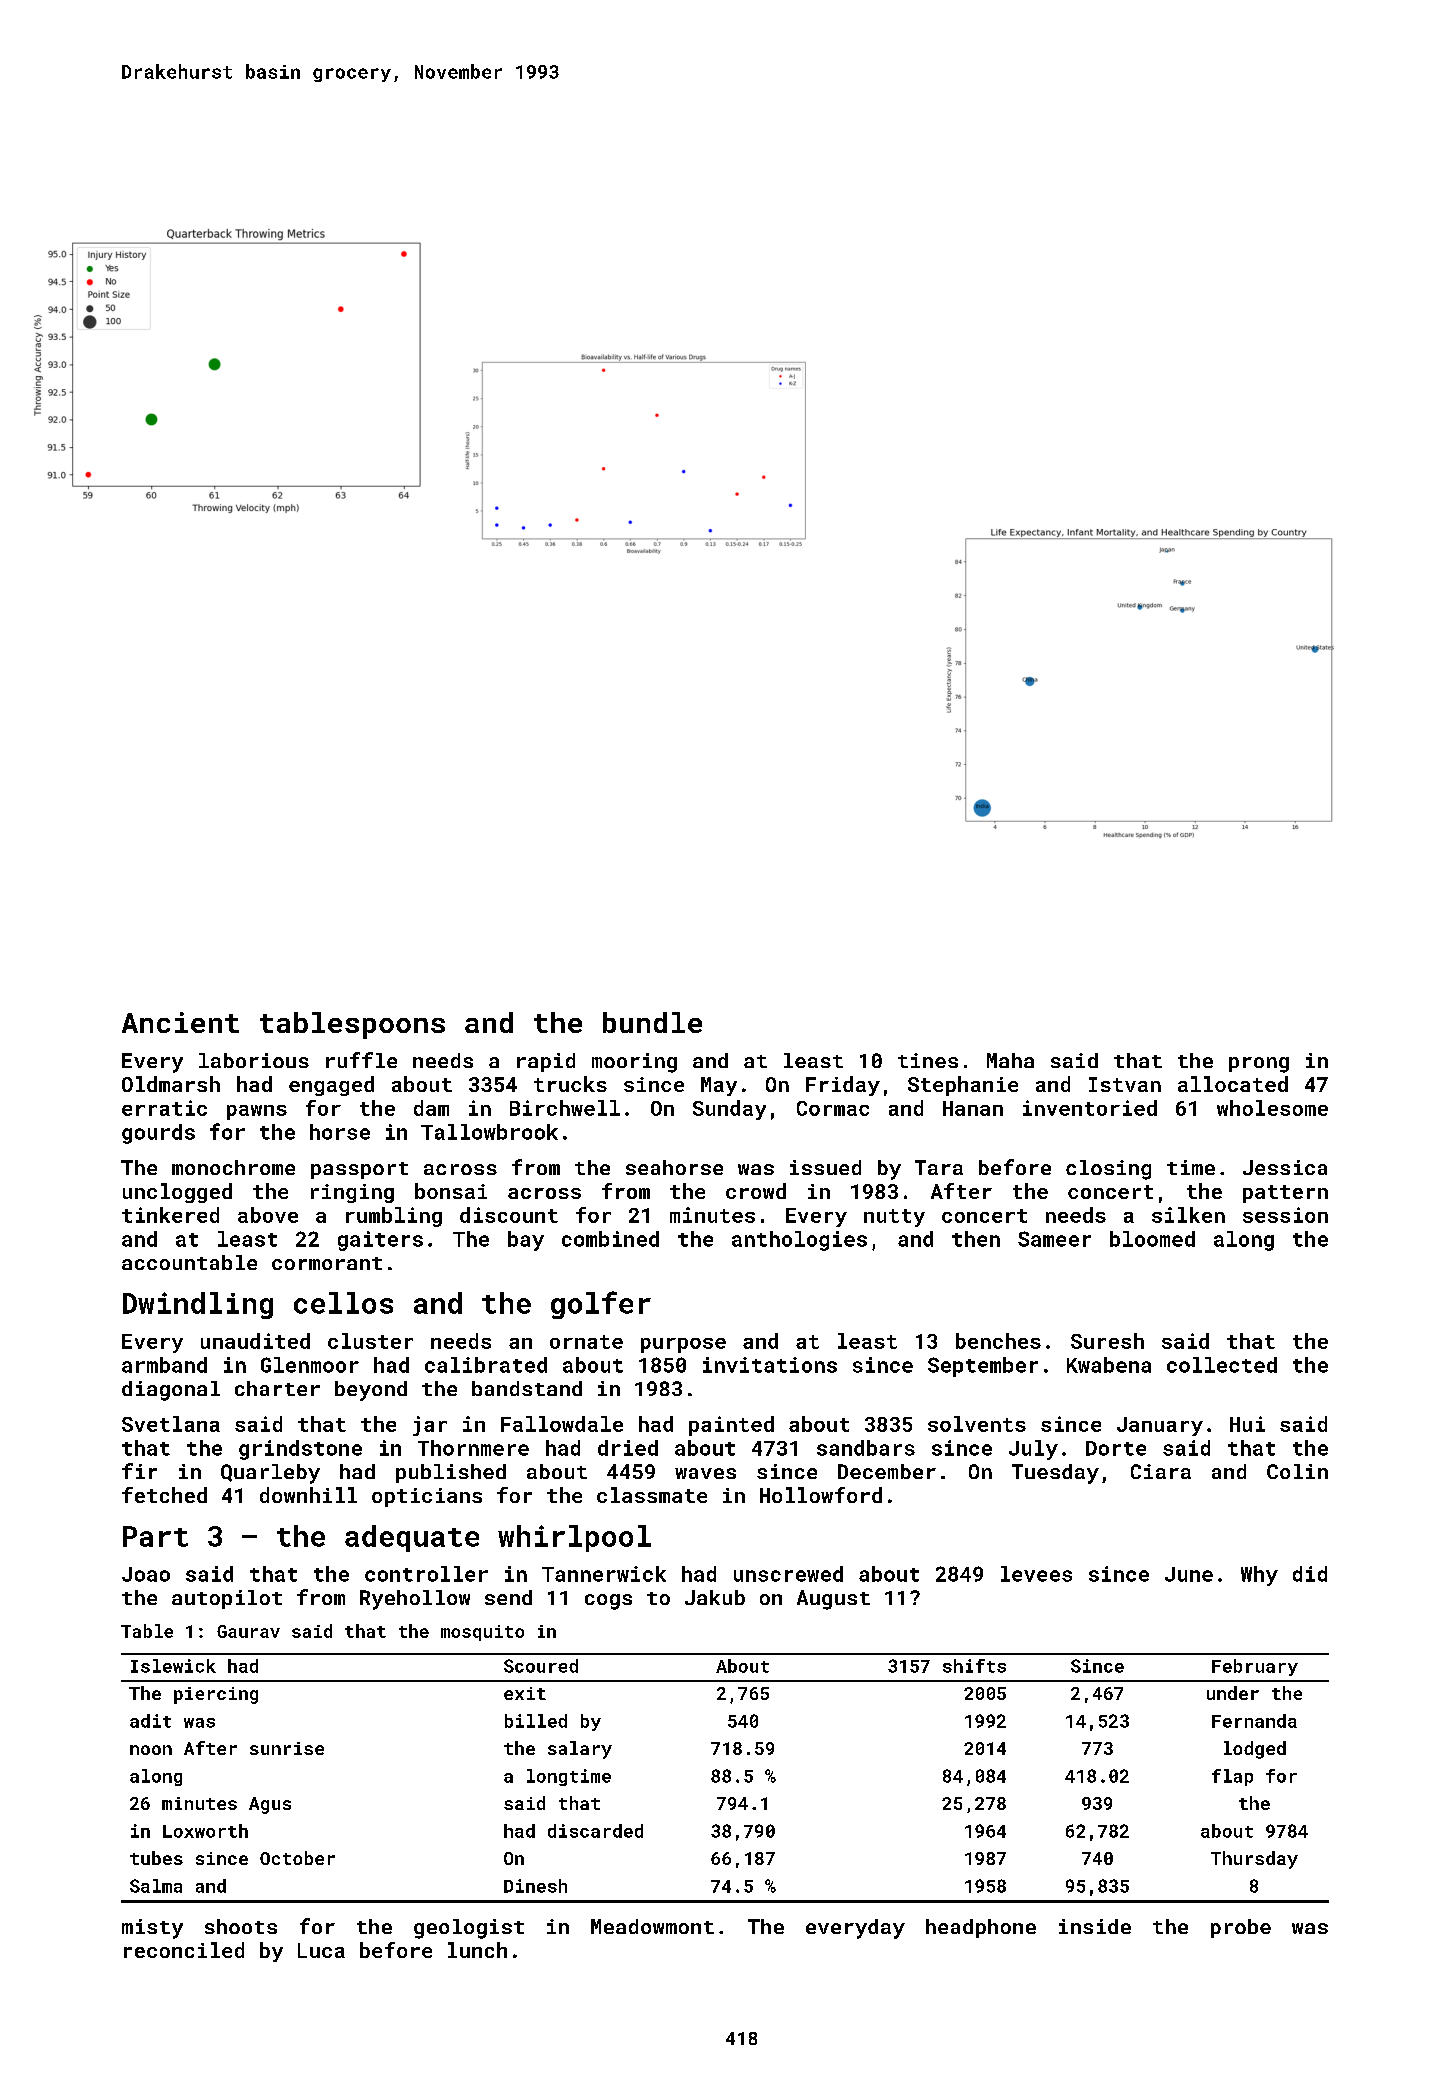 This document has width=1450, height=2100. What do you see at coordinates (361, 1060) in the document?
I see `ruffle` at bounding box center [361, 1060].
